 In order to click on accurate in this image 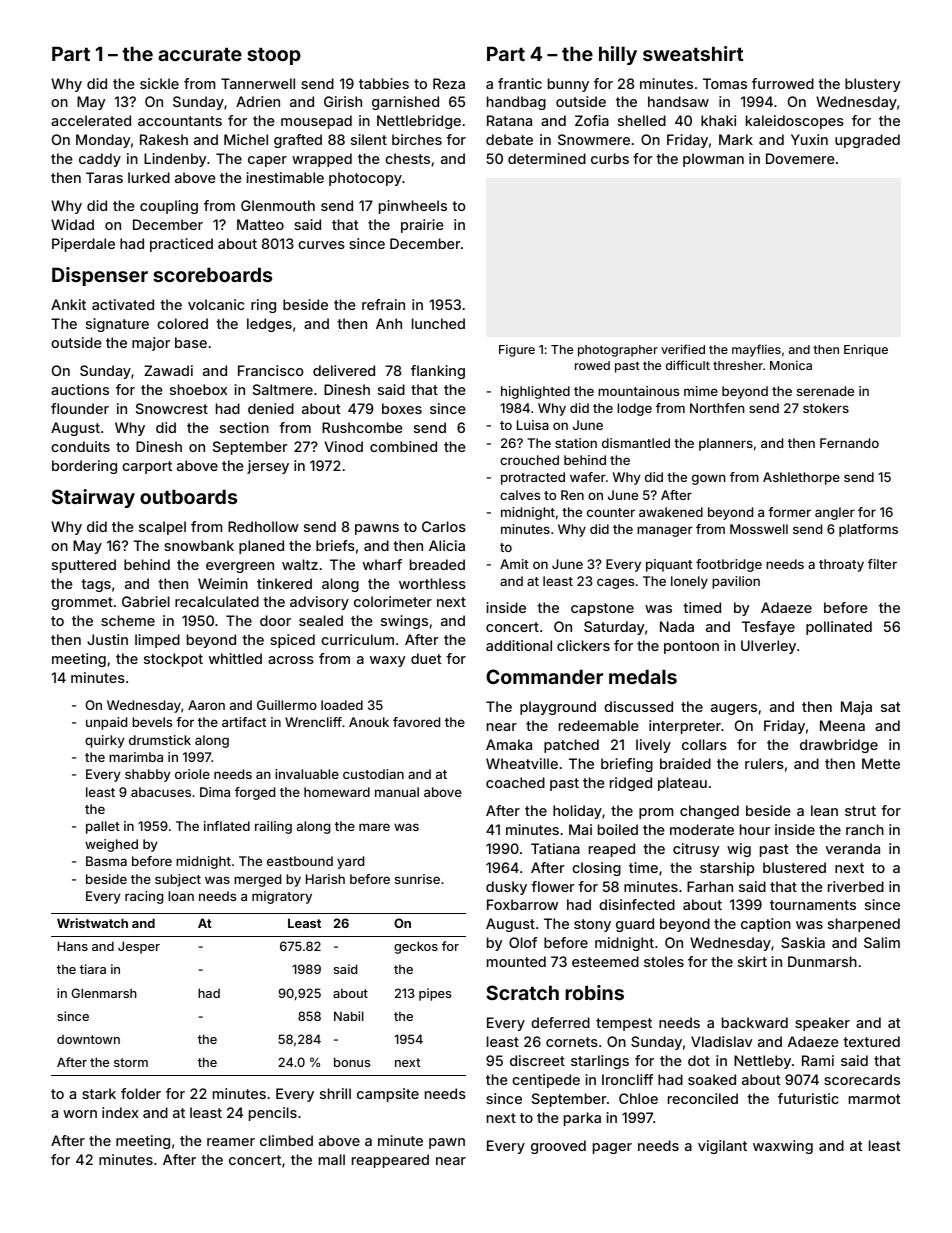, I will do `click(200, 54)`.
